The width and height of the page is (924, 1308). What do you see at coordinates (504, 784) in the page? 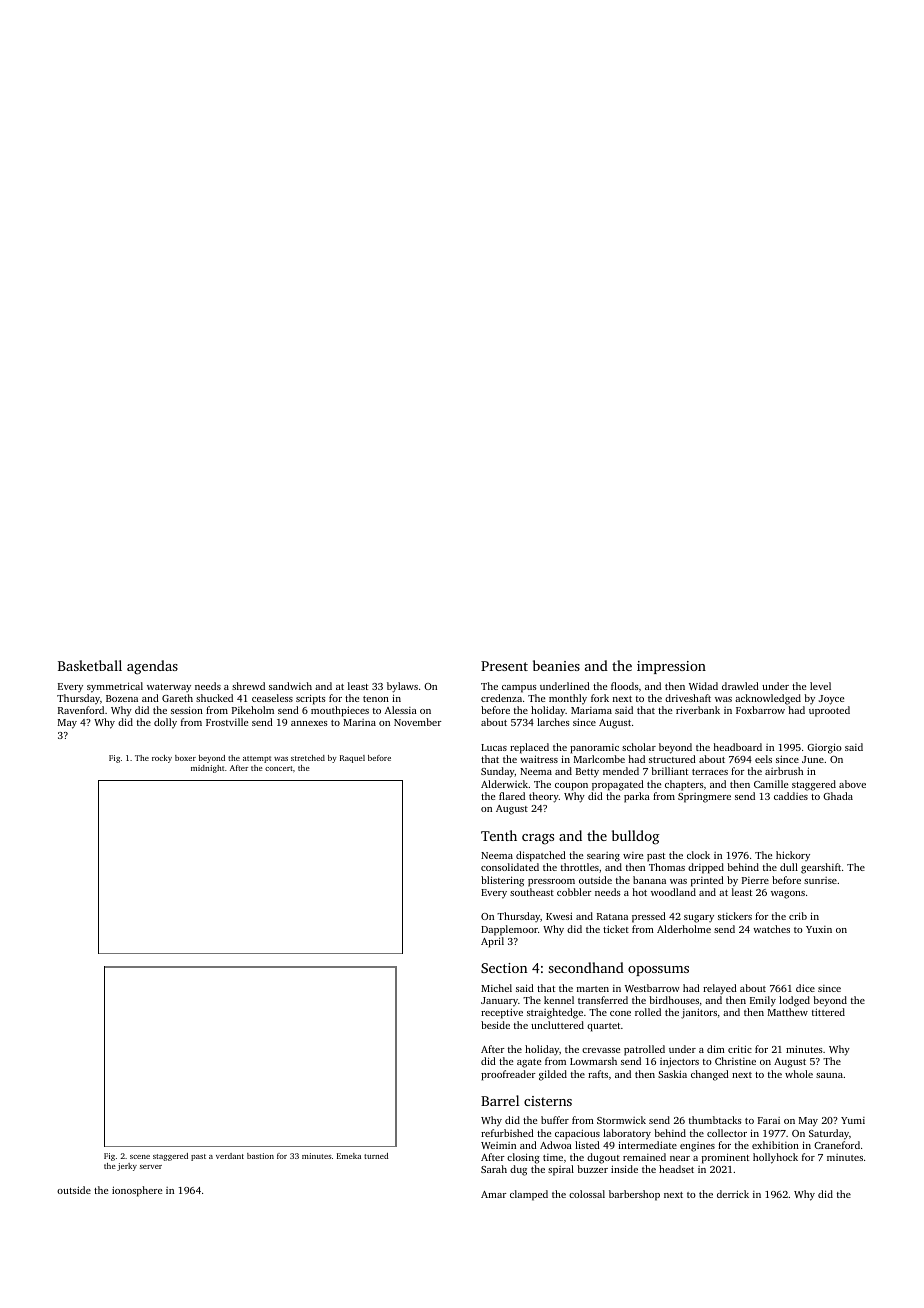
I see `Alderwick` at bounding box center [504, 784].
